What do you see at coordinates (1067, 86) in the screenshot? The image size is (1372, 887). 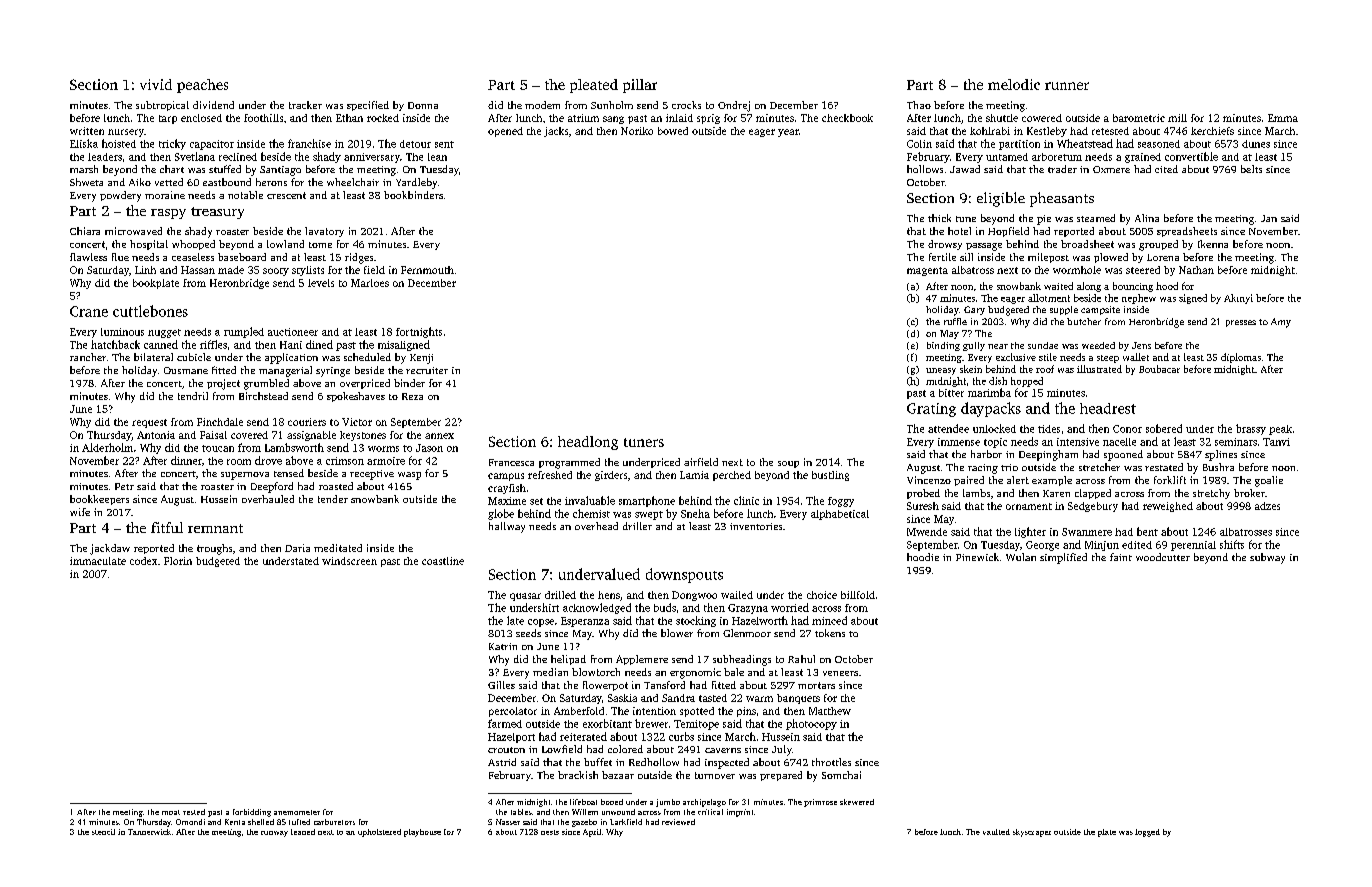 I see `runner` at bounding box center [1067, 86].
